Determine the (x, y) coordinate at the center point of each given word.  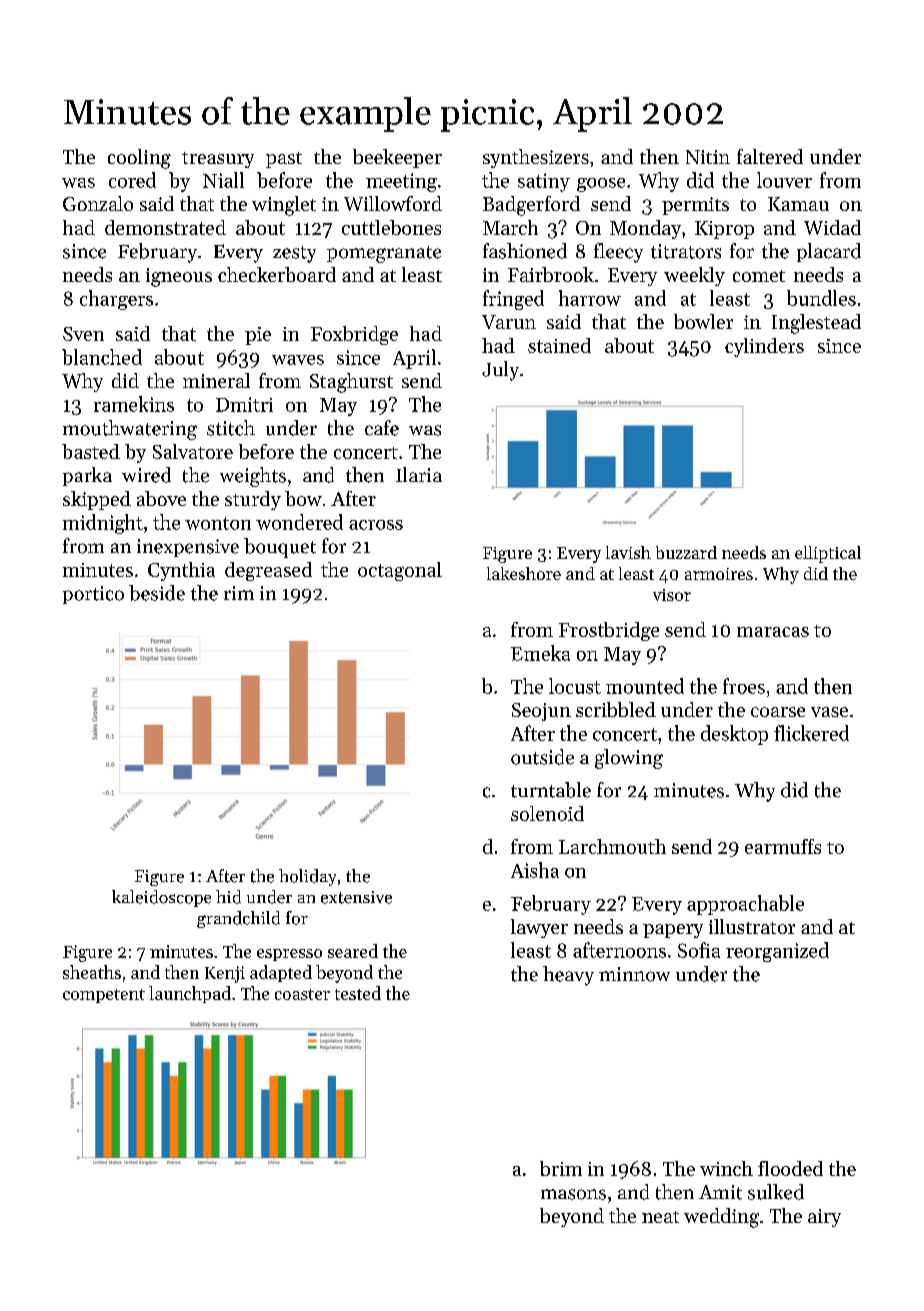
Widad (832, 227)
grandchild (238, 919)
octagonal (400, 571)
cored (132, 180)
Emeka (540, 653)
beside (157, 593)
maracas (773, 632)
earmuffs (783, 846)
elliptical (828, 554)
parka (87, 476)
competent (104, 996)
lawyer (539, 928)
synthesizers (536, 158)
